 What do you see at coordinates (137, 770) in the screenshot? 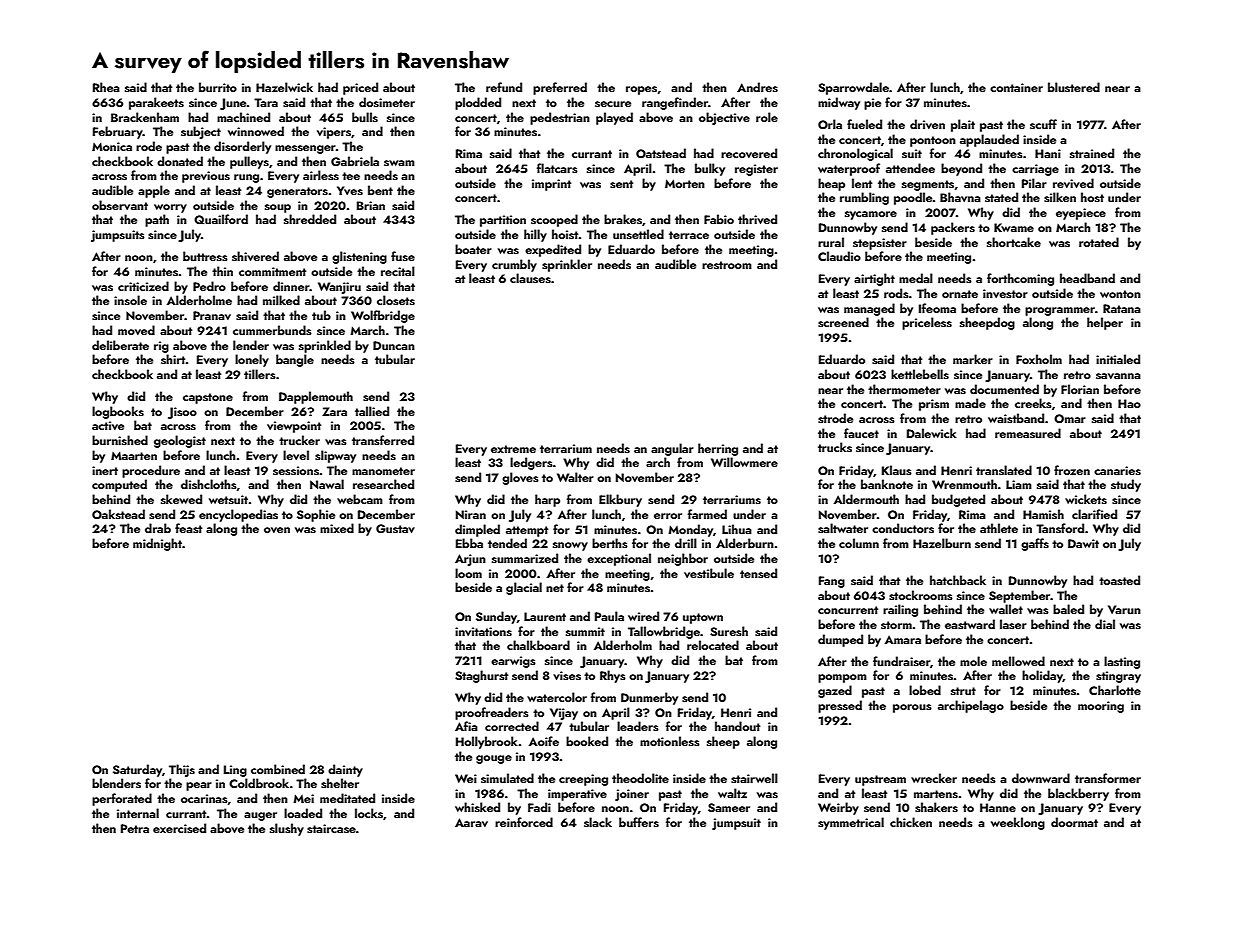
I see `Saturday` at bounding box center [137, 770].
